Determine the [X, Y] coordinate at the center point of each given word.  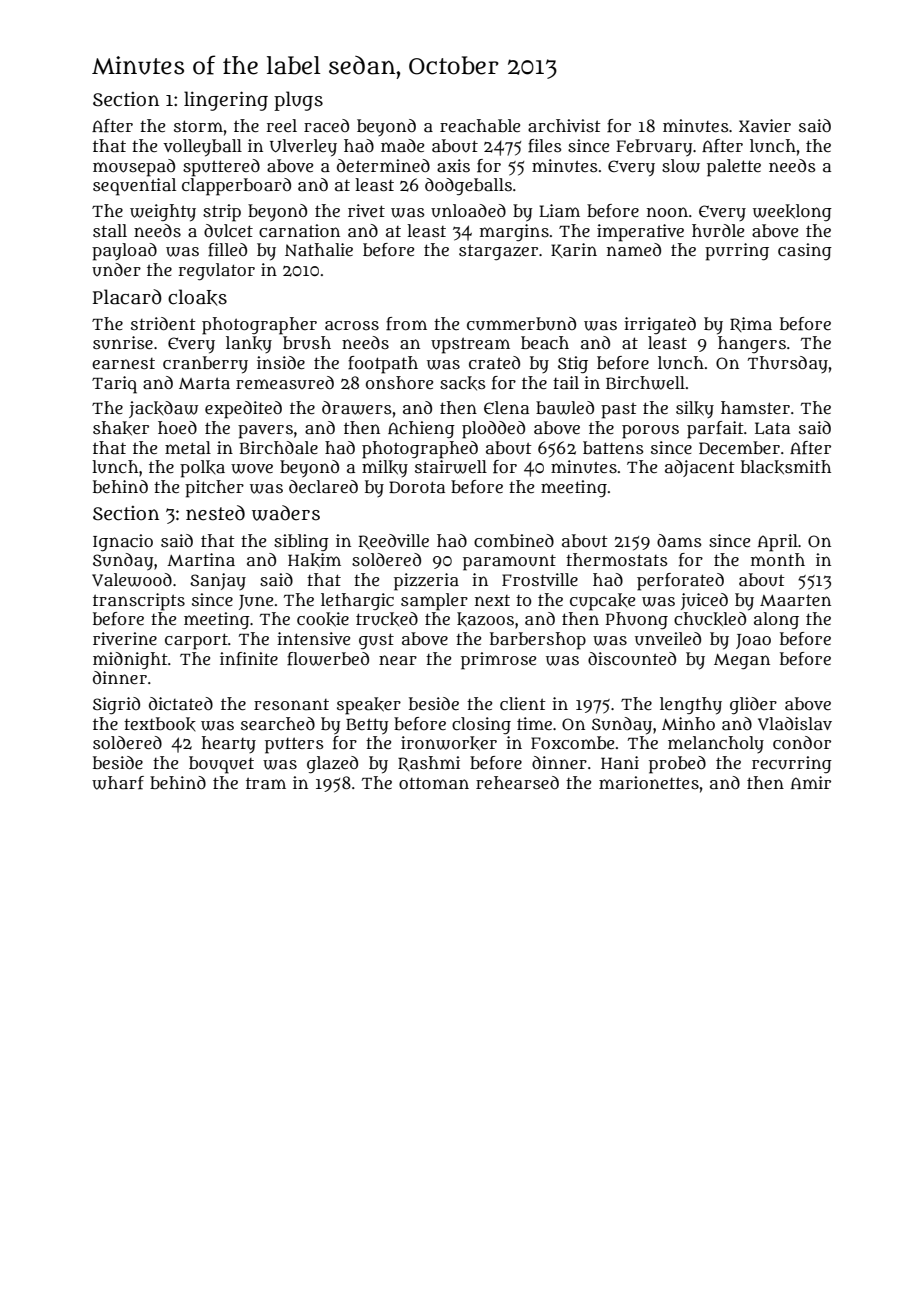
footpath [383, 365]
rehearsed [517, 783]
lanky [249, 344]
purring [737, 252]
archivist [564, 125]
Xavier [765, 126]
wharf [118, 783]
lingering [226, 101]
